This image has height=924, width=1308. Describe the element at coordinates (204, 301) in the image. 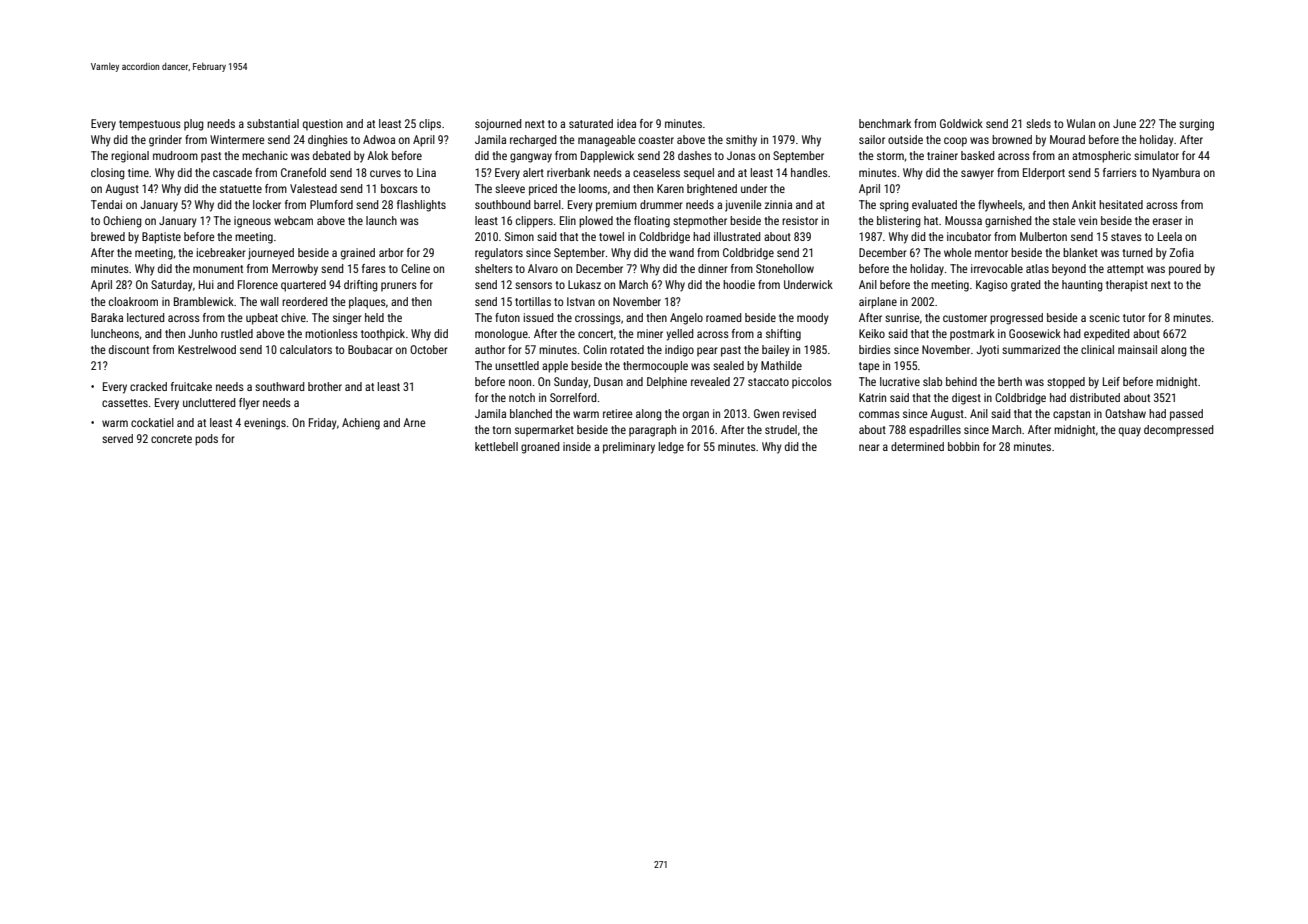

I see `Bramblewick` at that location.
